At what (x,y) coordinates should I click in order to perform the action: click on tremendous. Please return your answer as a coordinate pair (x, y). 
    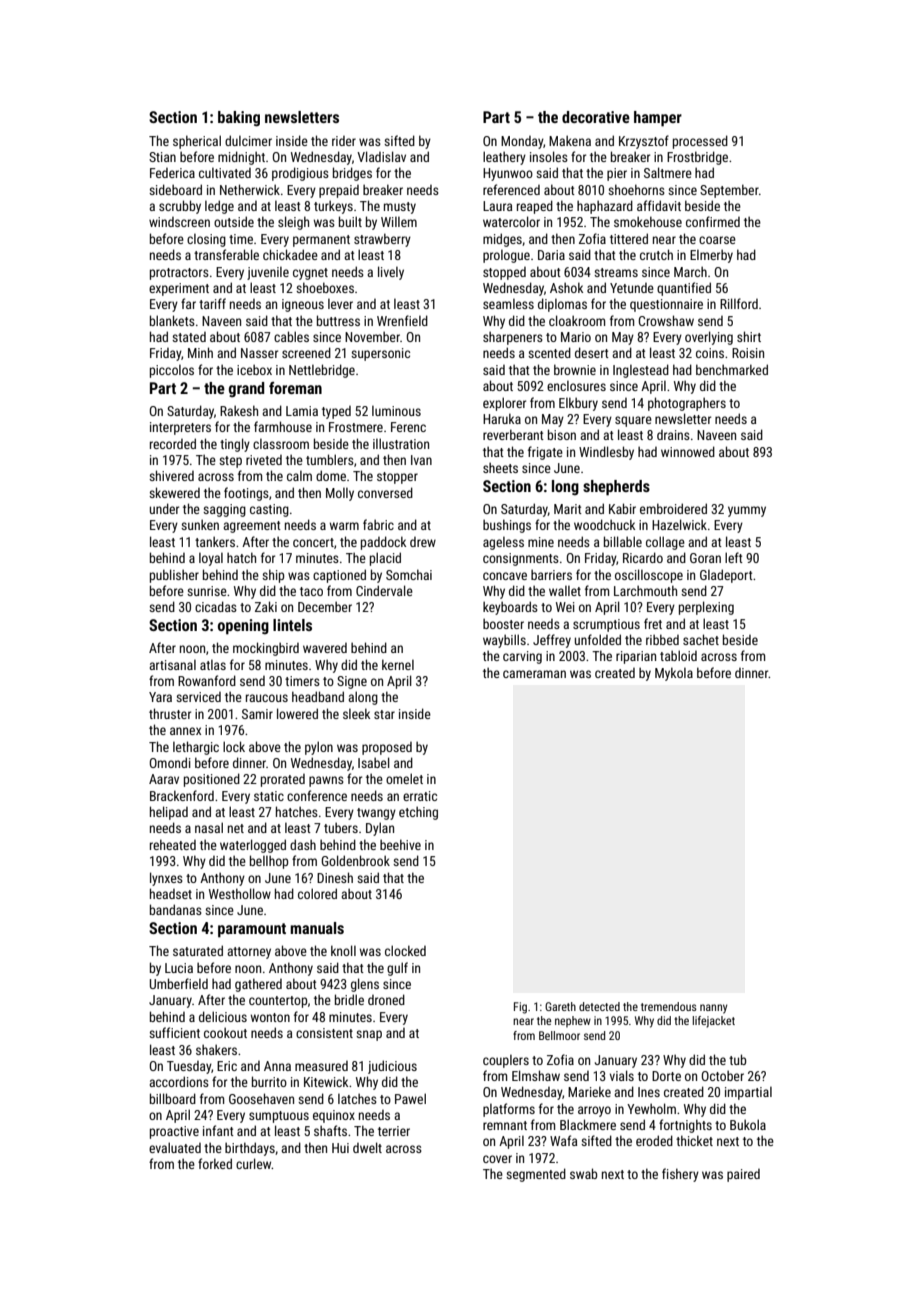
    Looking at the image, I should click on (669, 1006).
